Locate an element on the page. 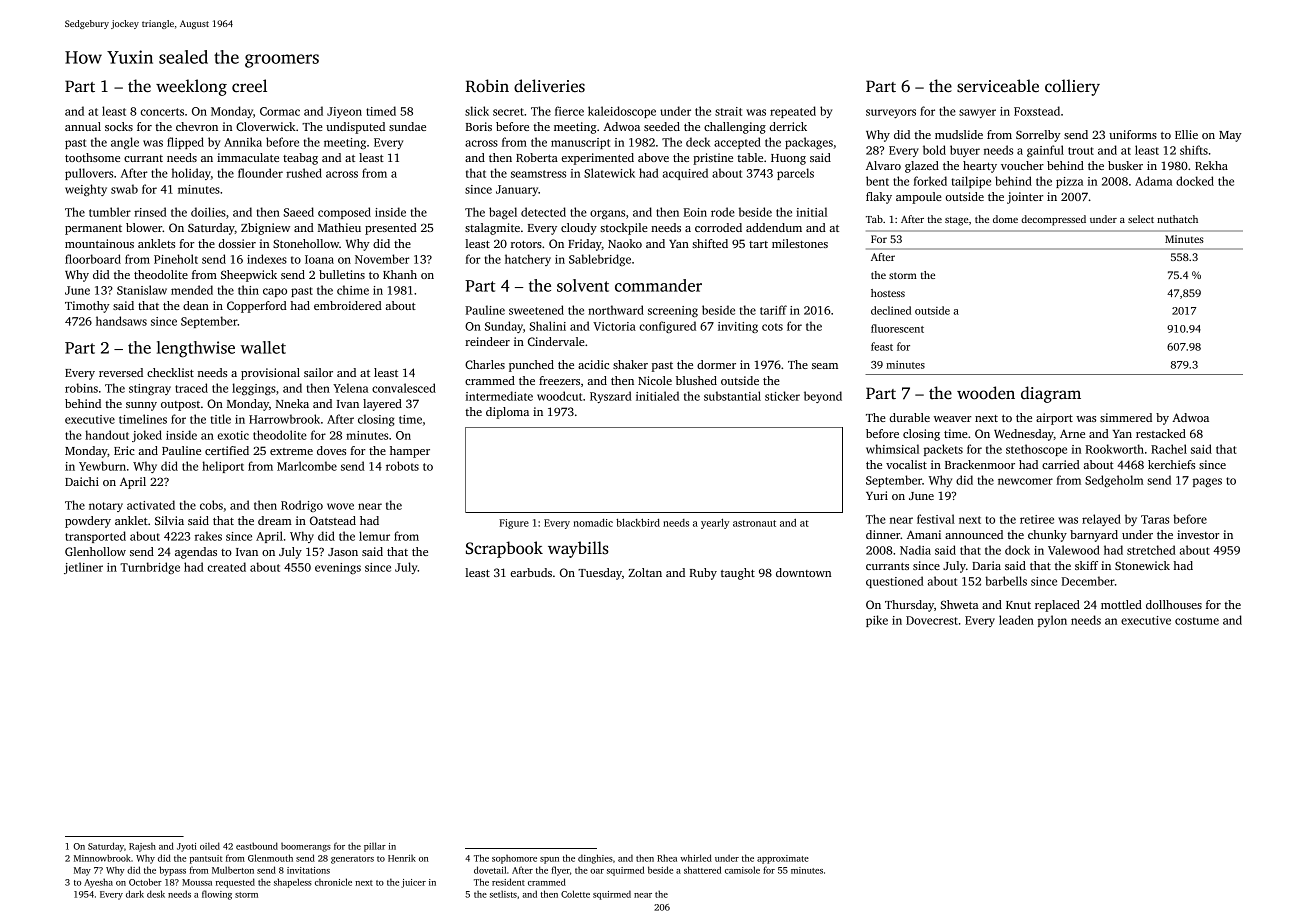  lengthwise is located at coordinates (196, 349).
